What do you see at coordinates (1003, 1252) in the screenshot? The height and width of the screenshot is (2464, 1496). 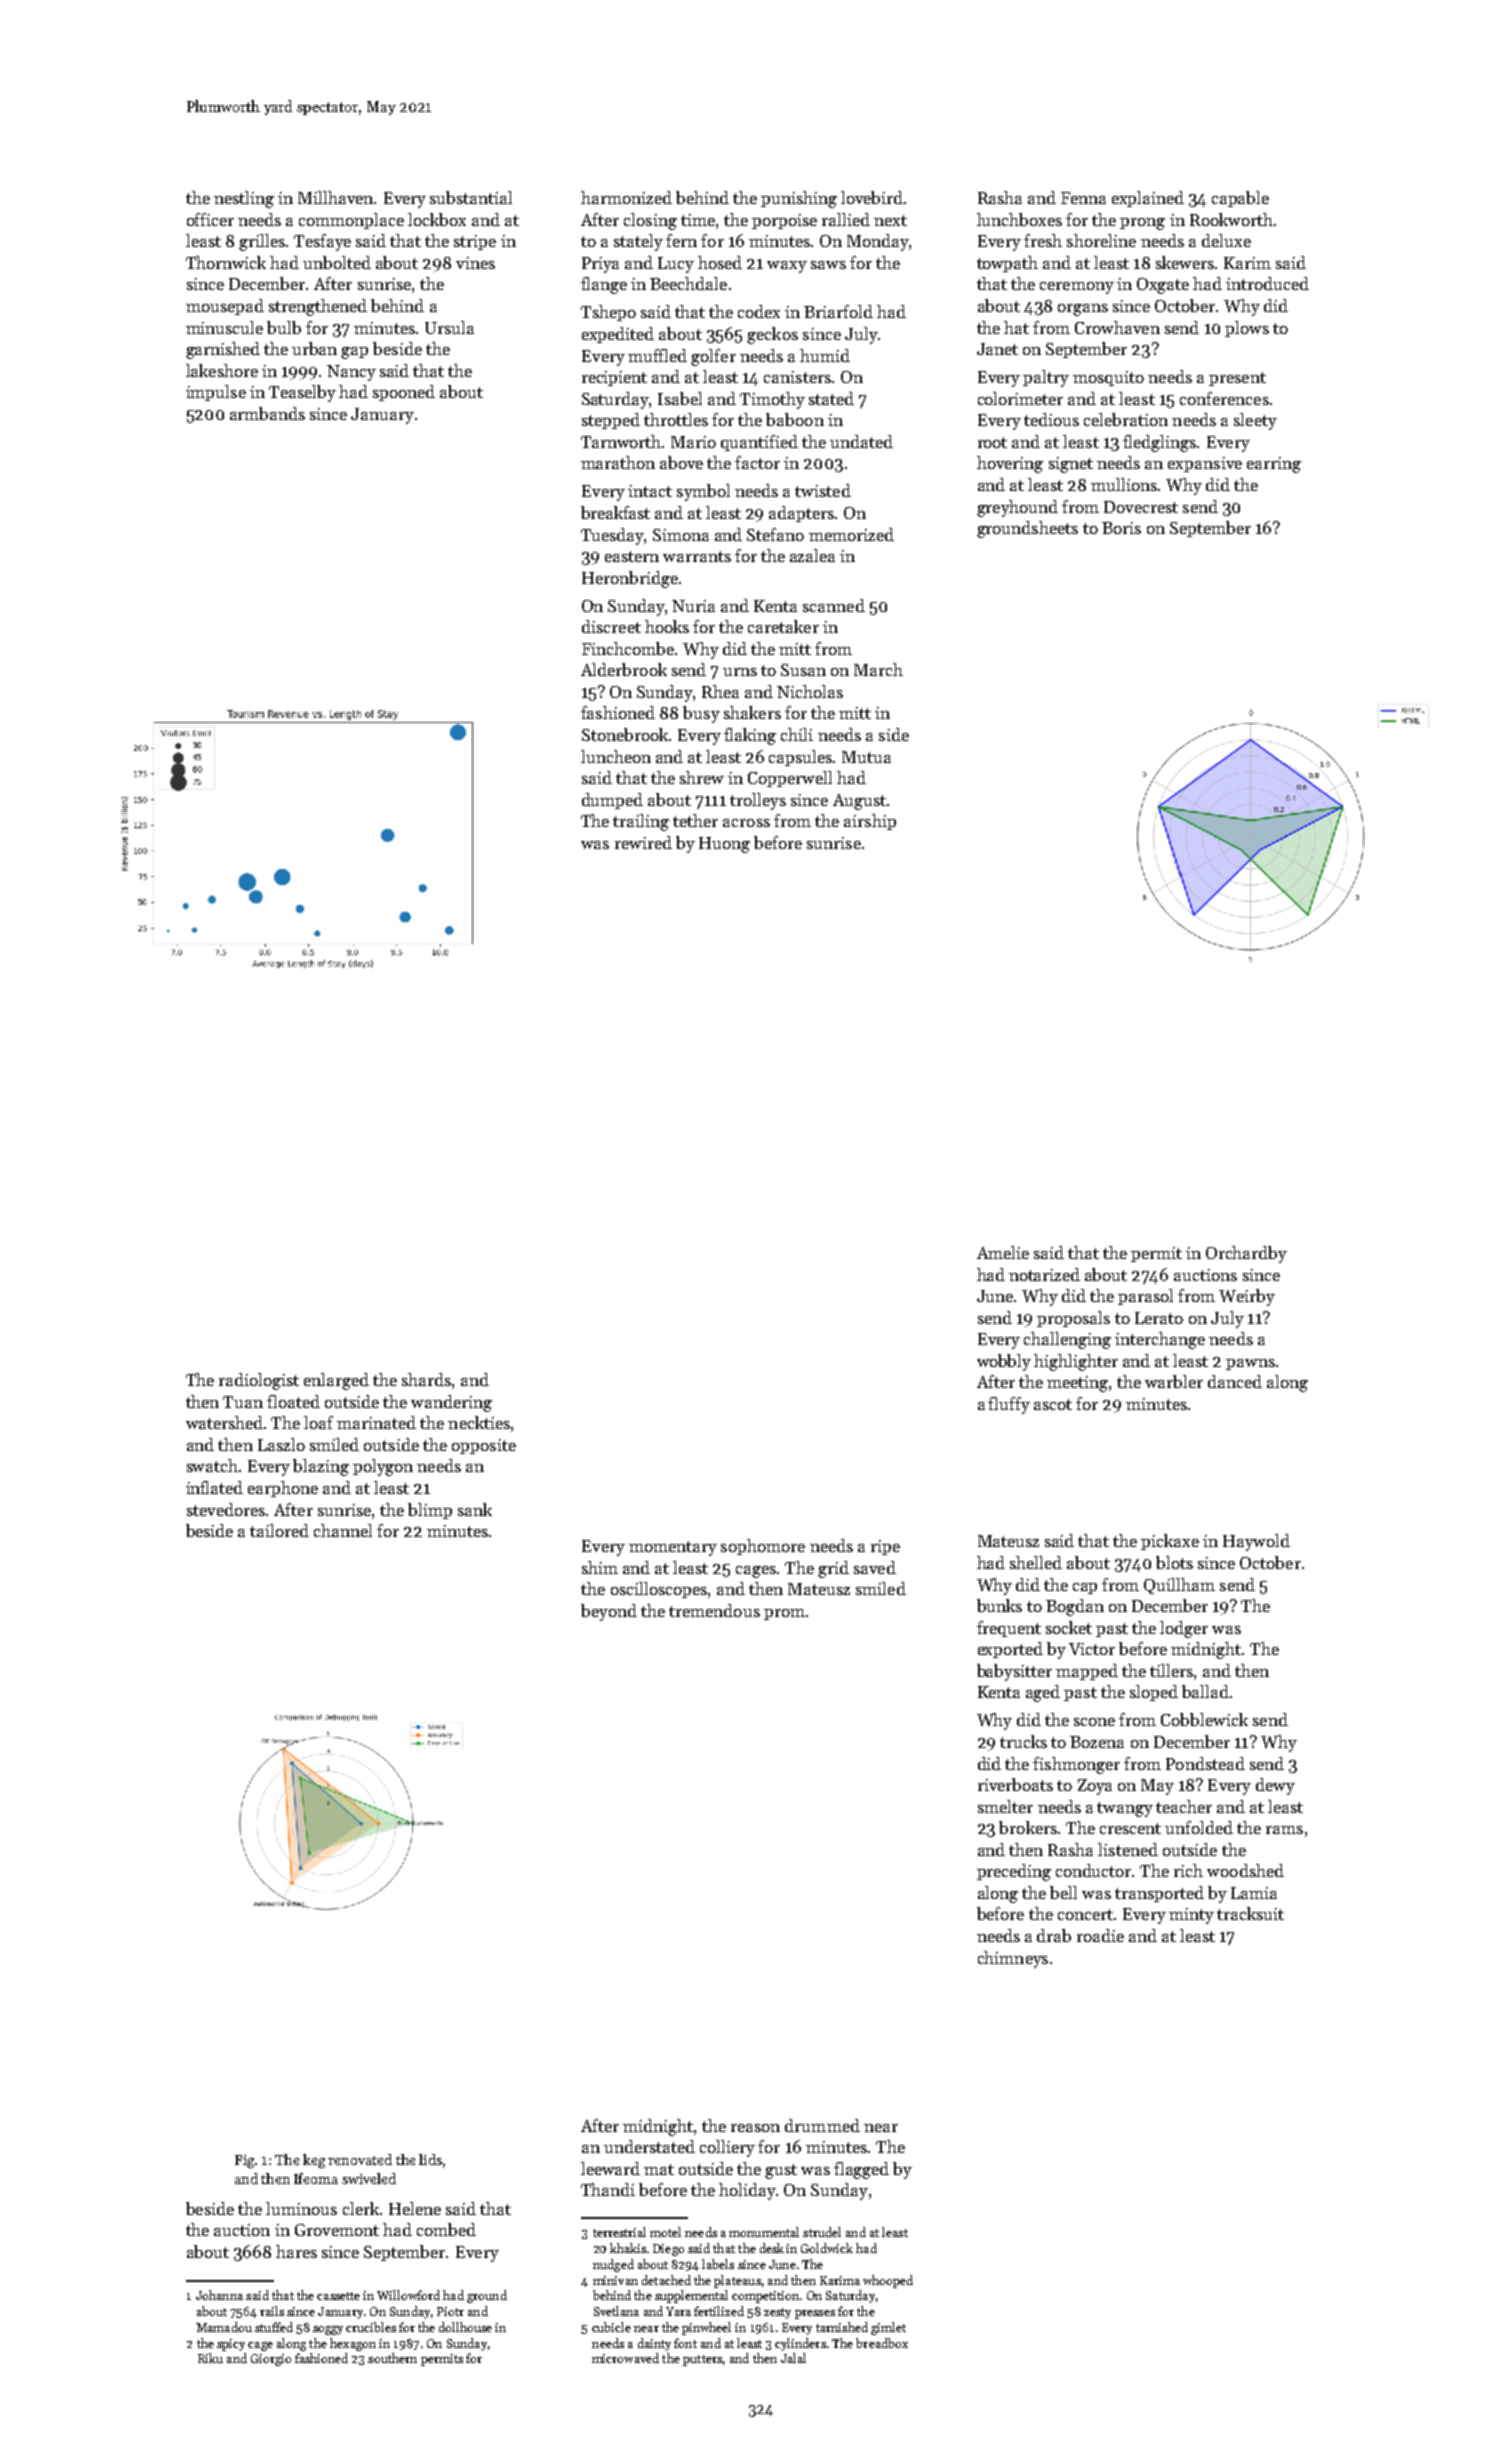 I see `Amelie` at bounding box center [1003, 1252].
